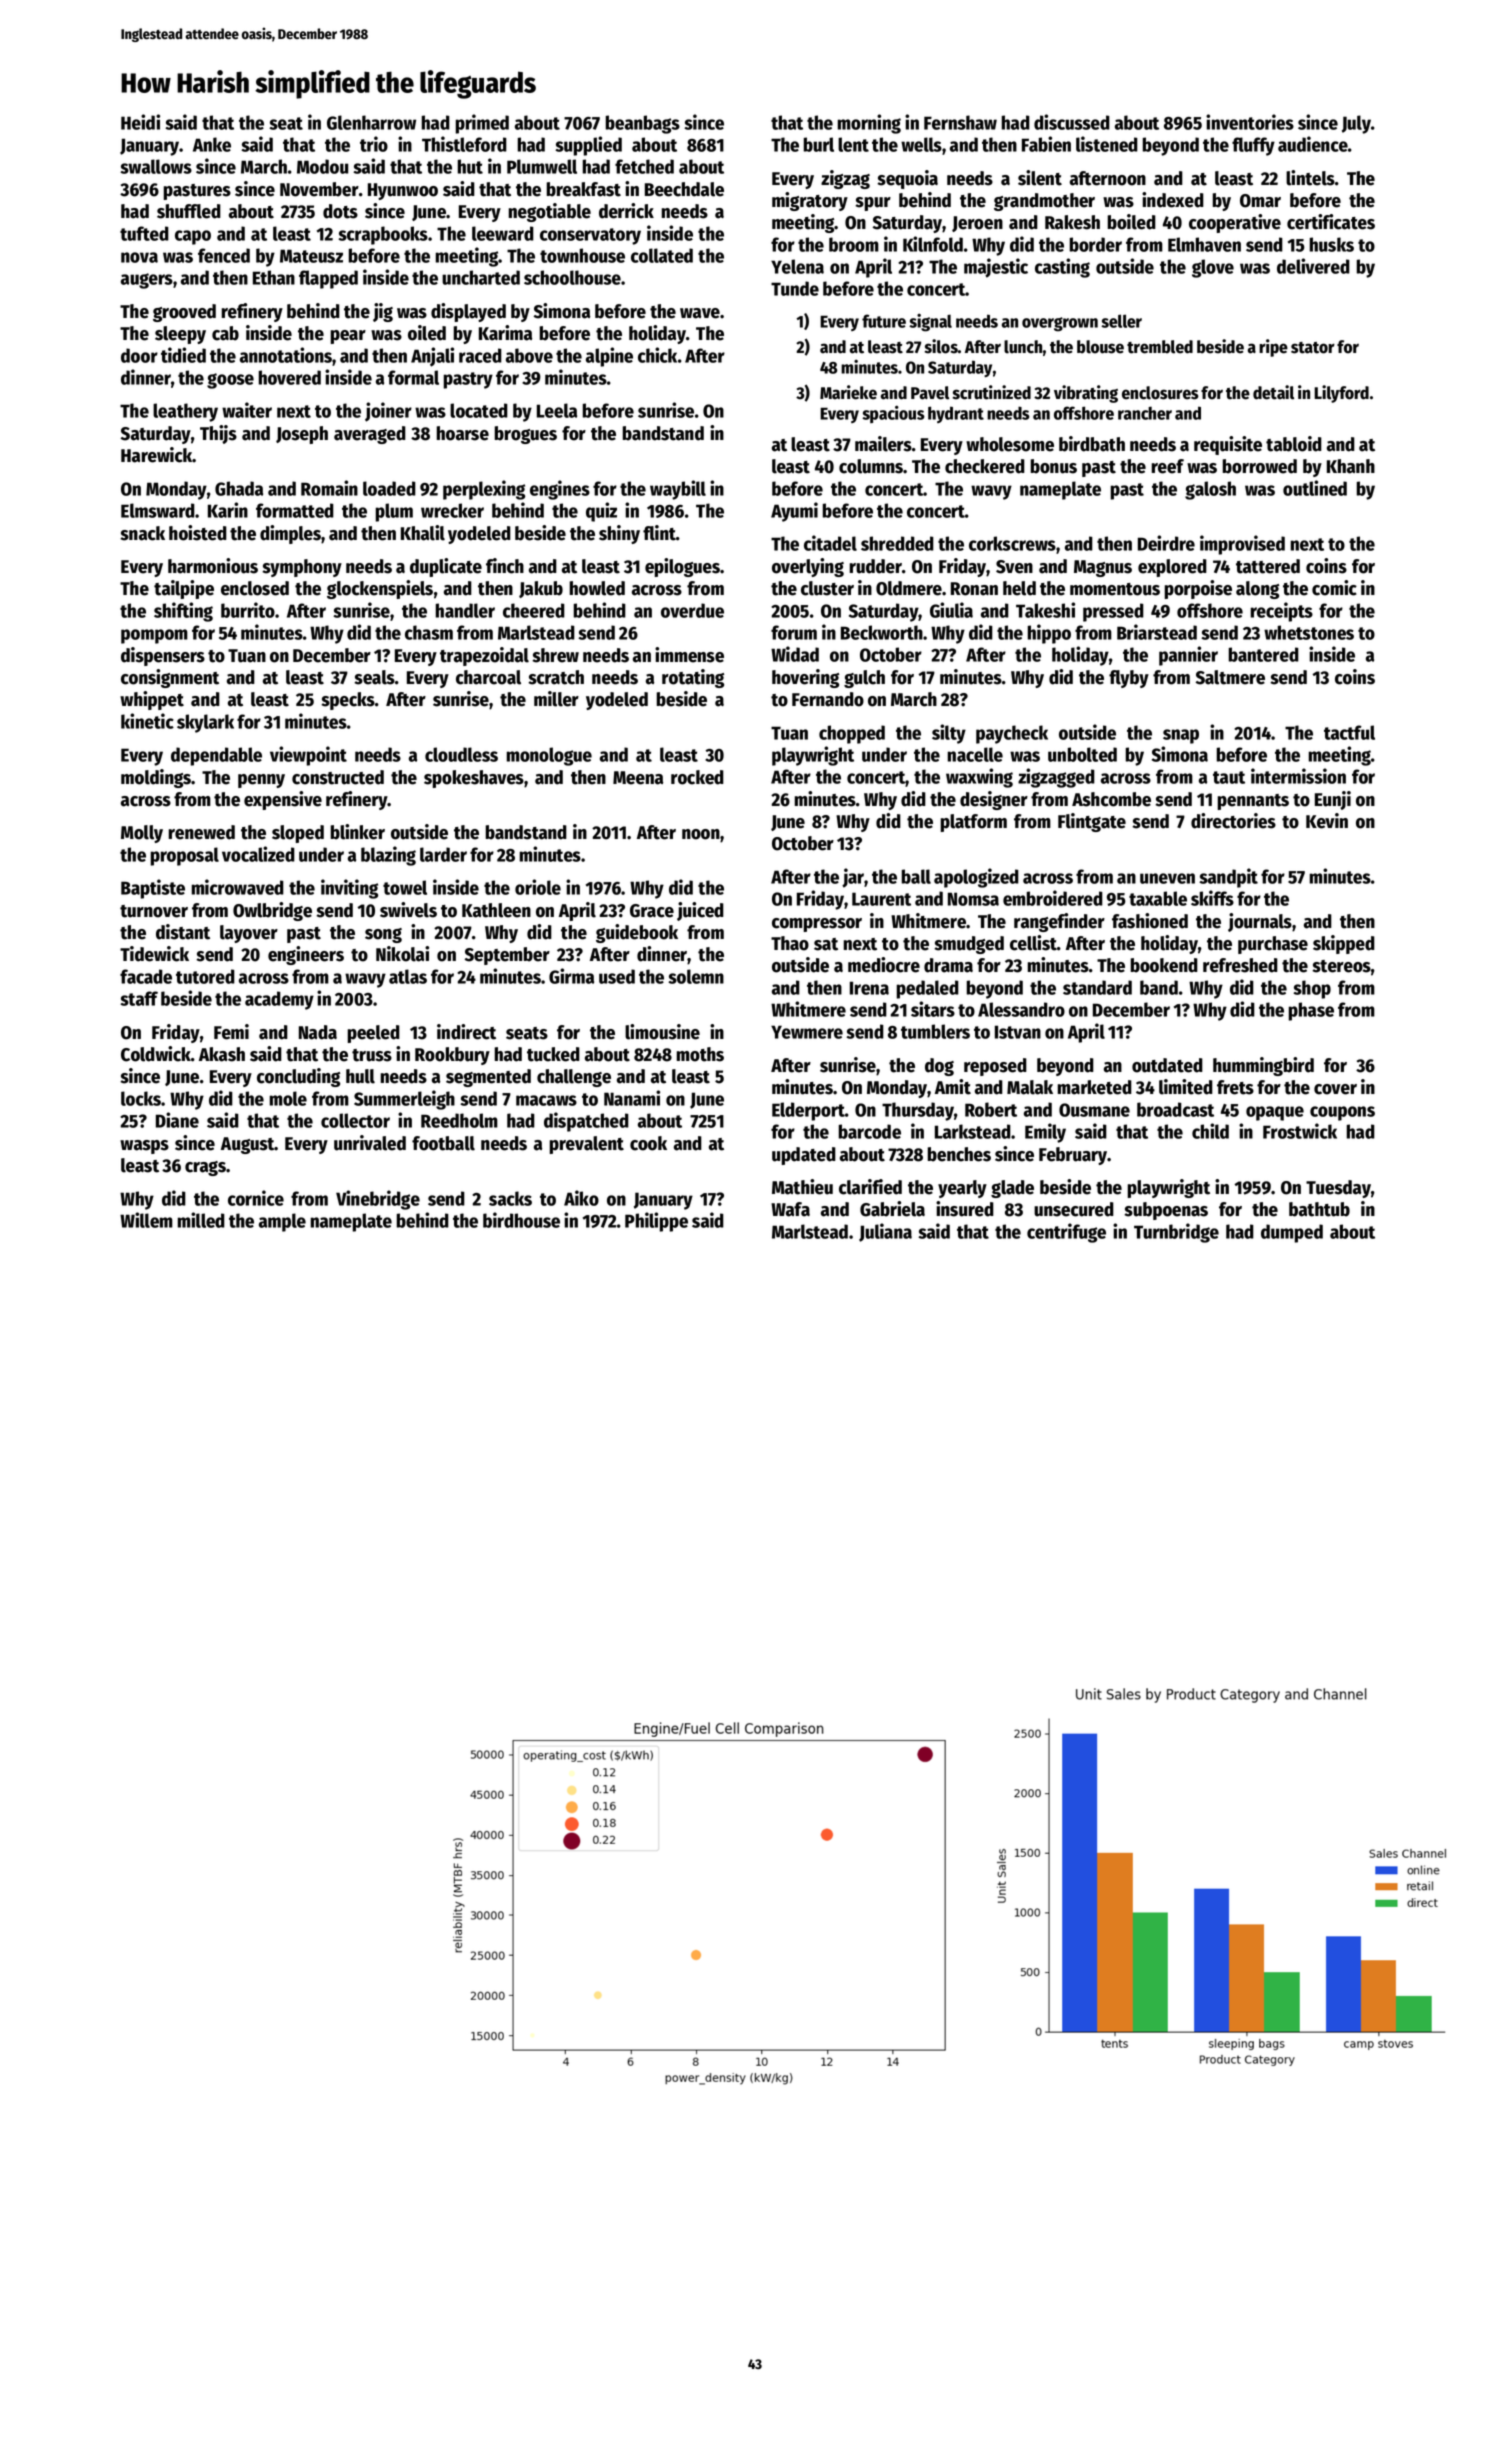 The image size is (1496, 2464). I want to click on dispensers, so click(163, 656).
